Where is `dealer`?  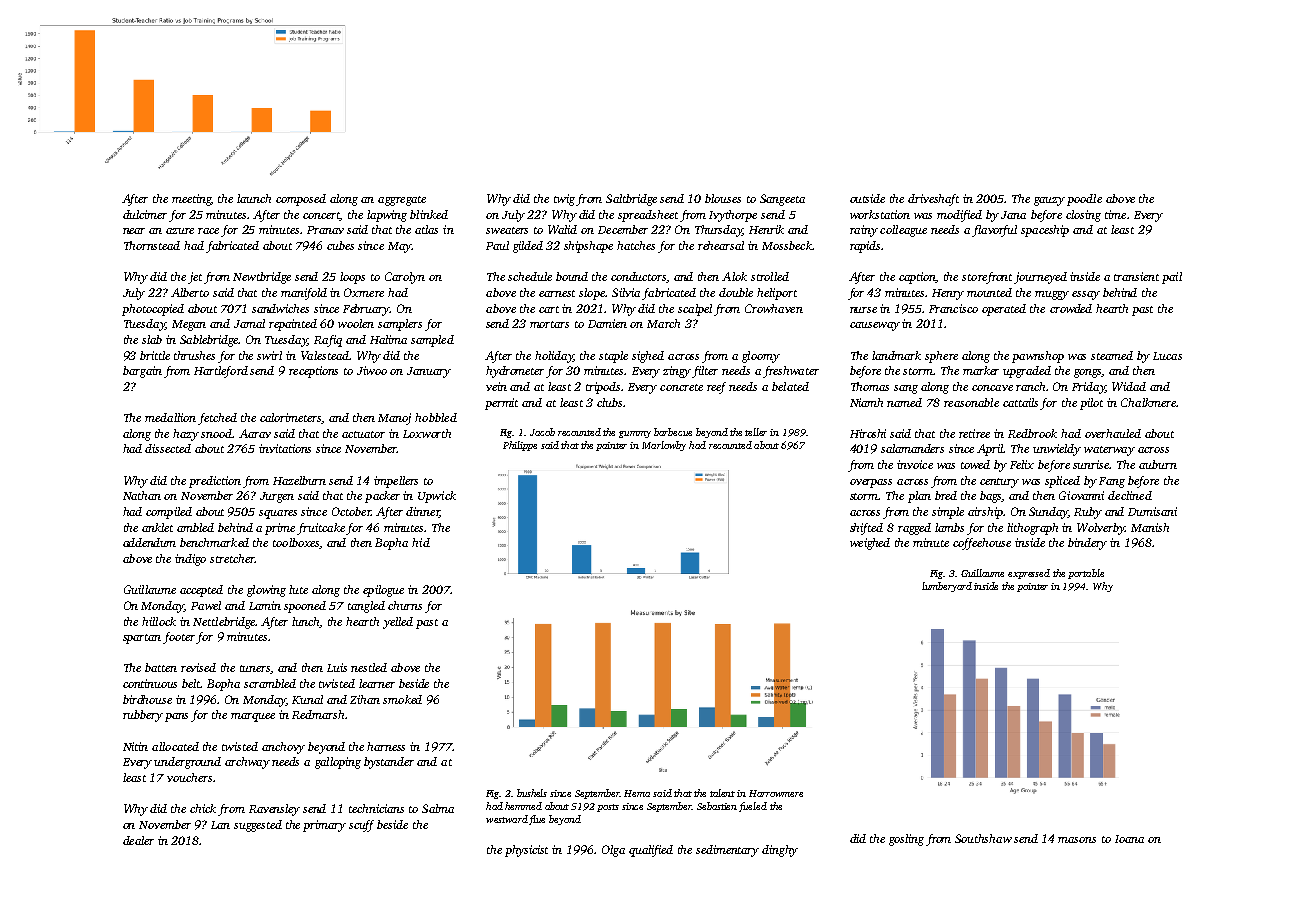
dealer is located at coordinates (138, 840).
